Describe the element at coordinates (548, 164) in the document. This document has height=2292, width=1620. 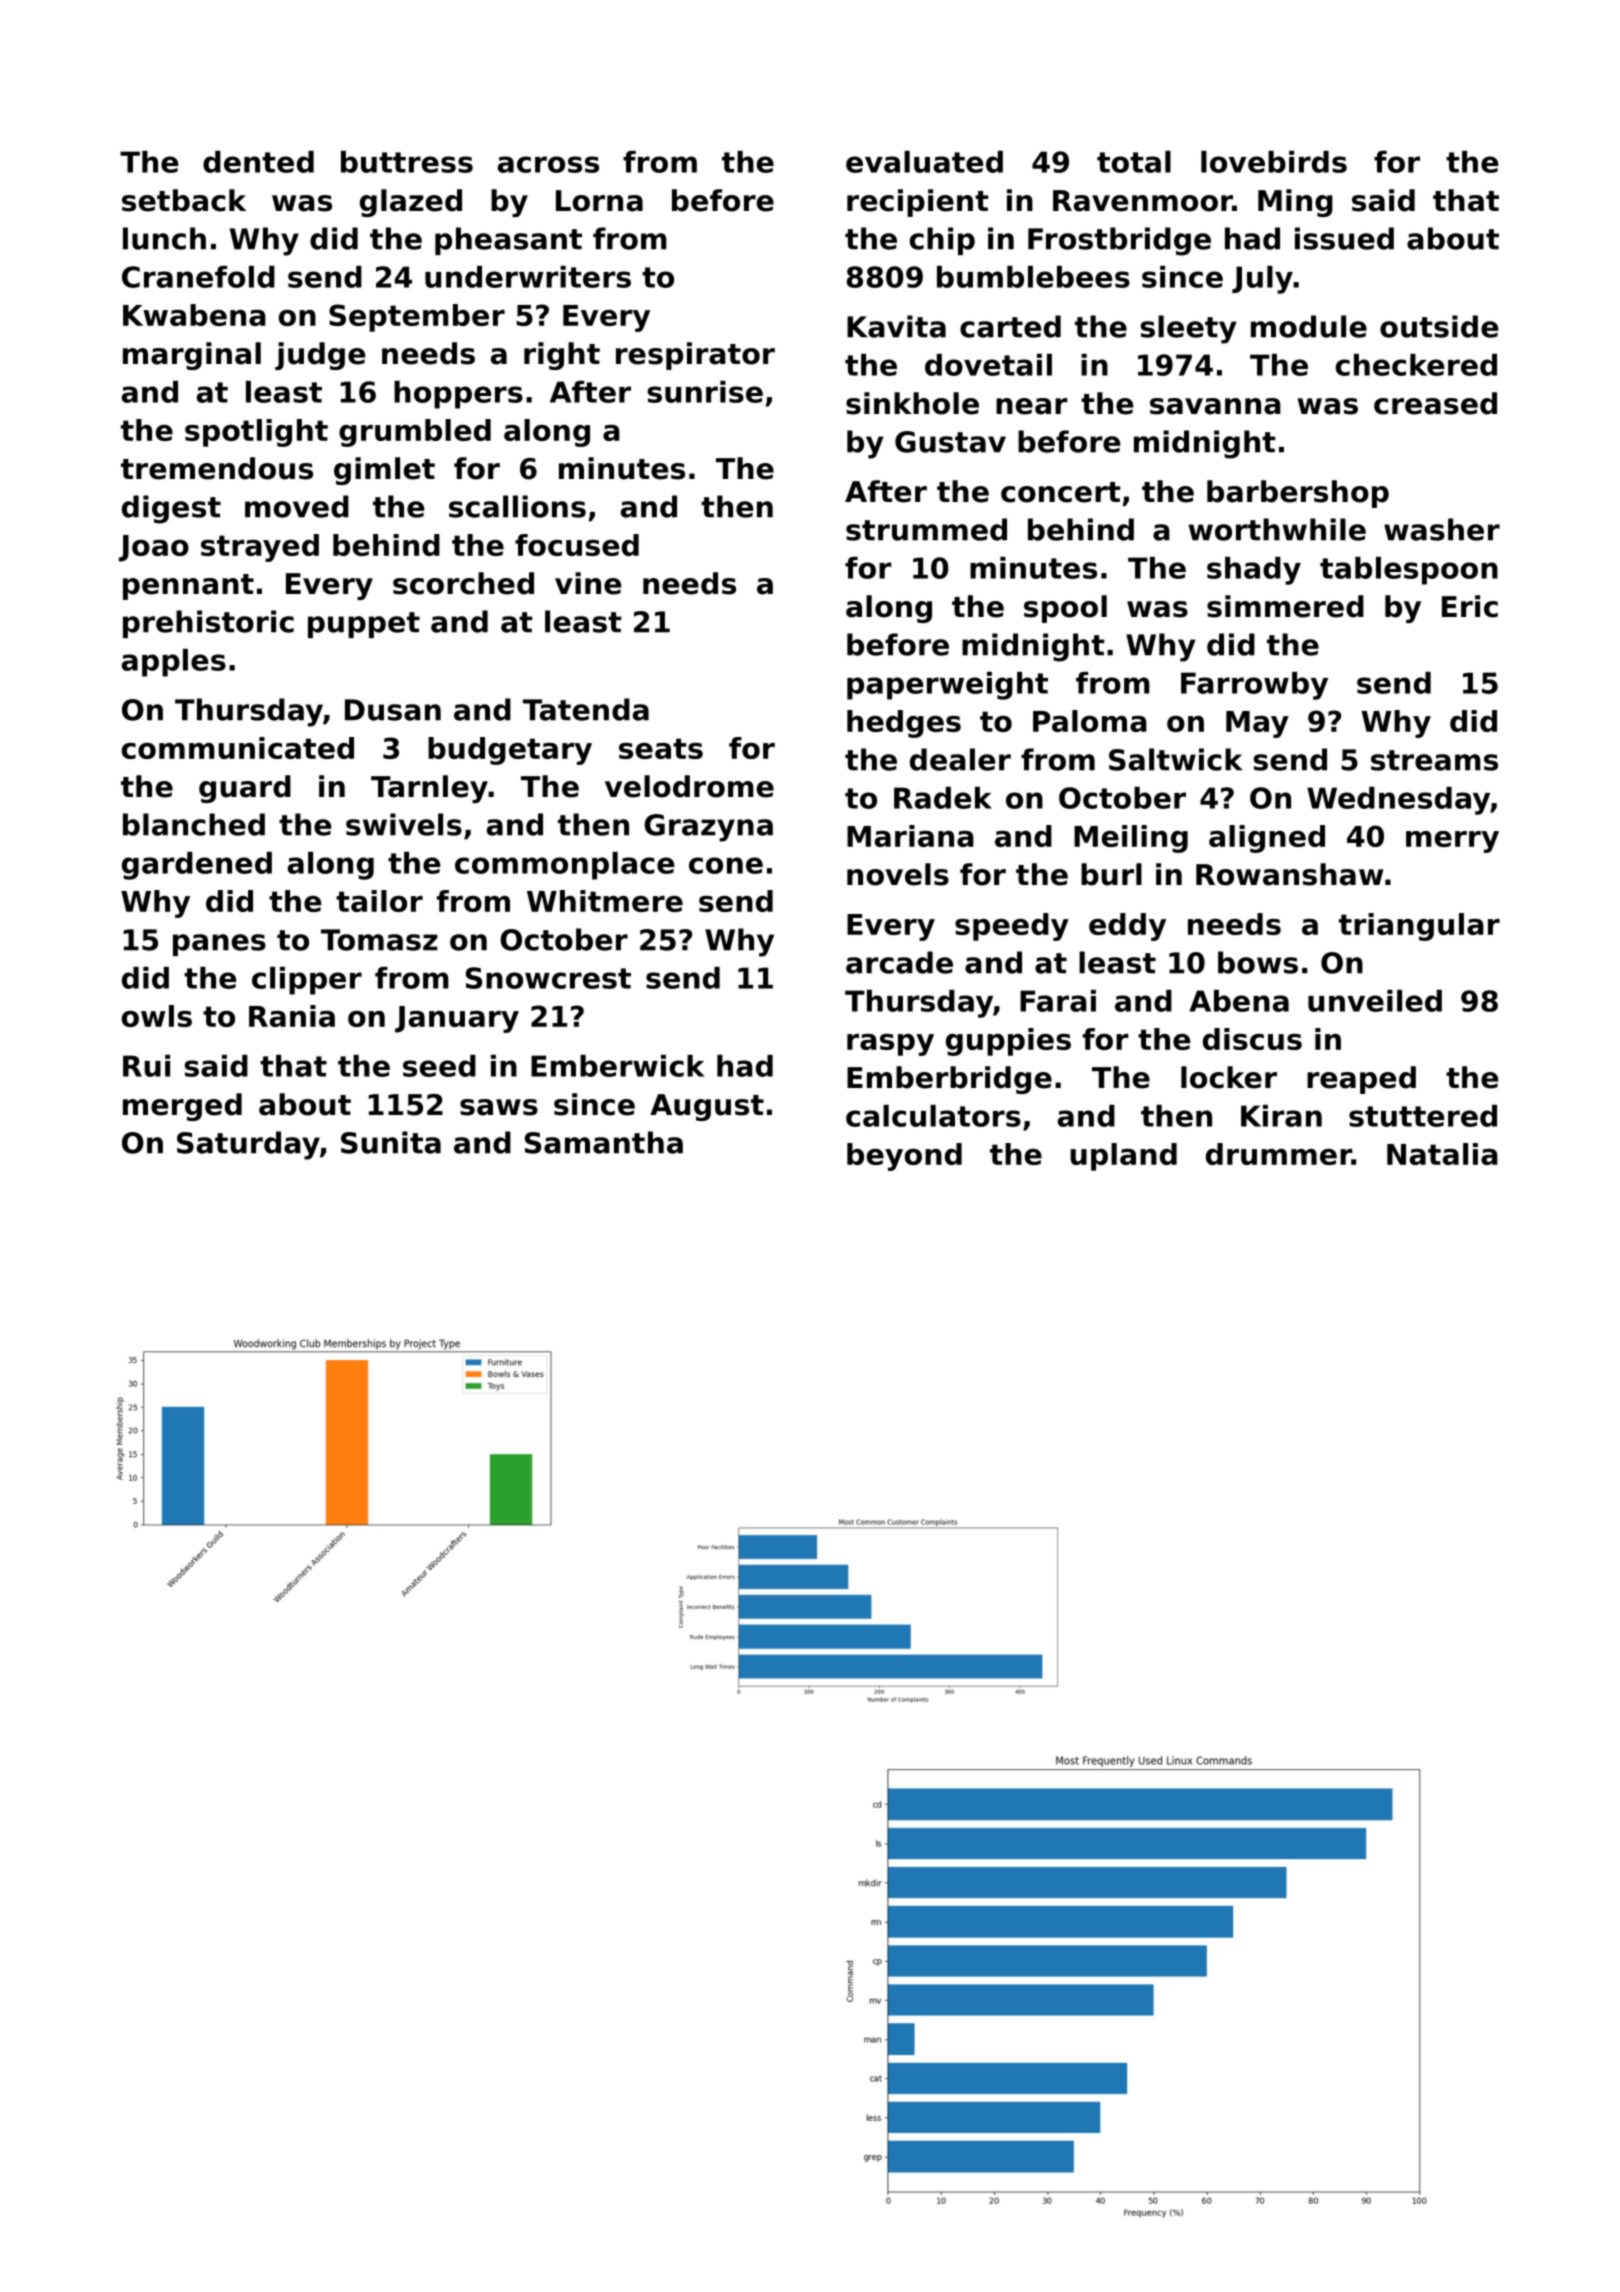
I see `across` at that location.
